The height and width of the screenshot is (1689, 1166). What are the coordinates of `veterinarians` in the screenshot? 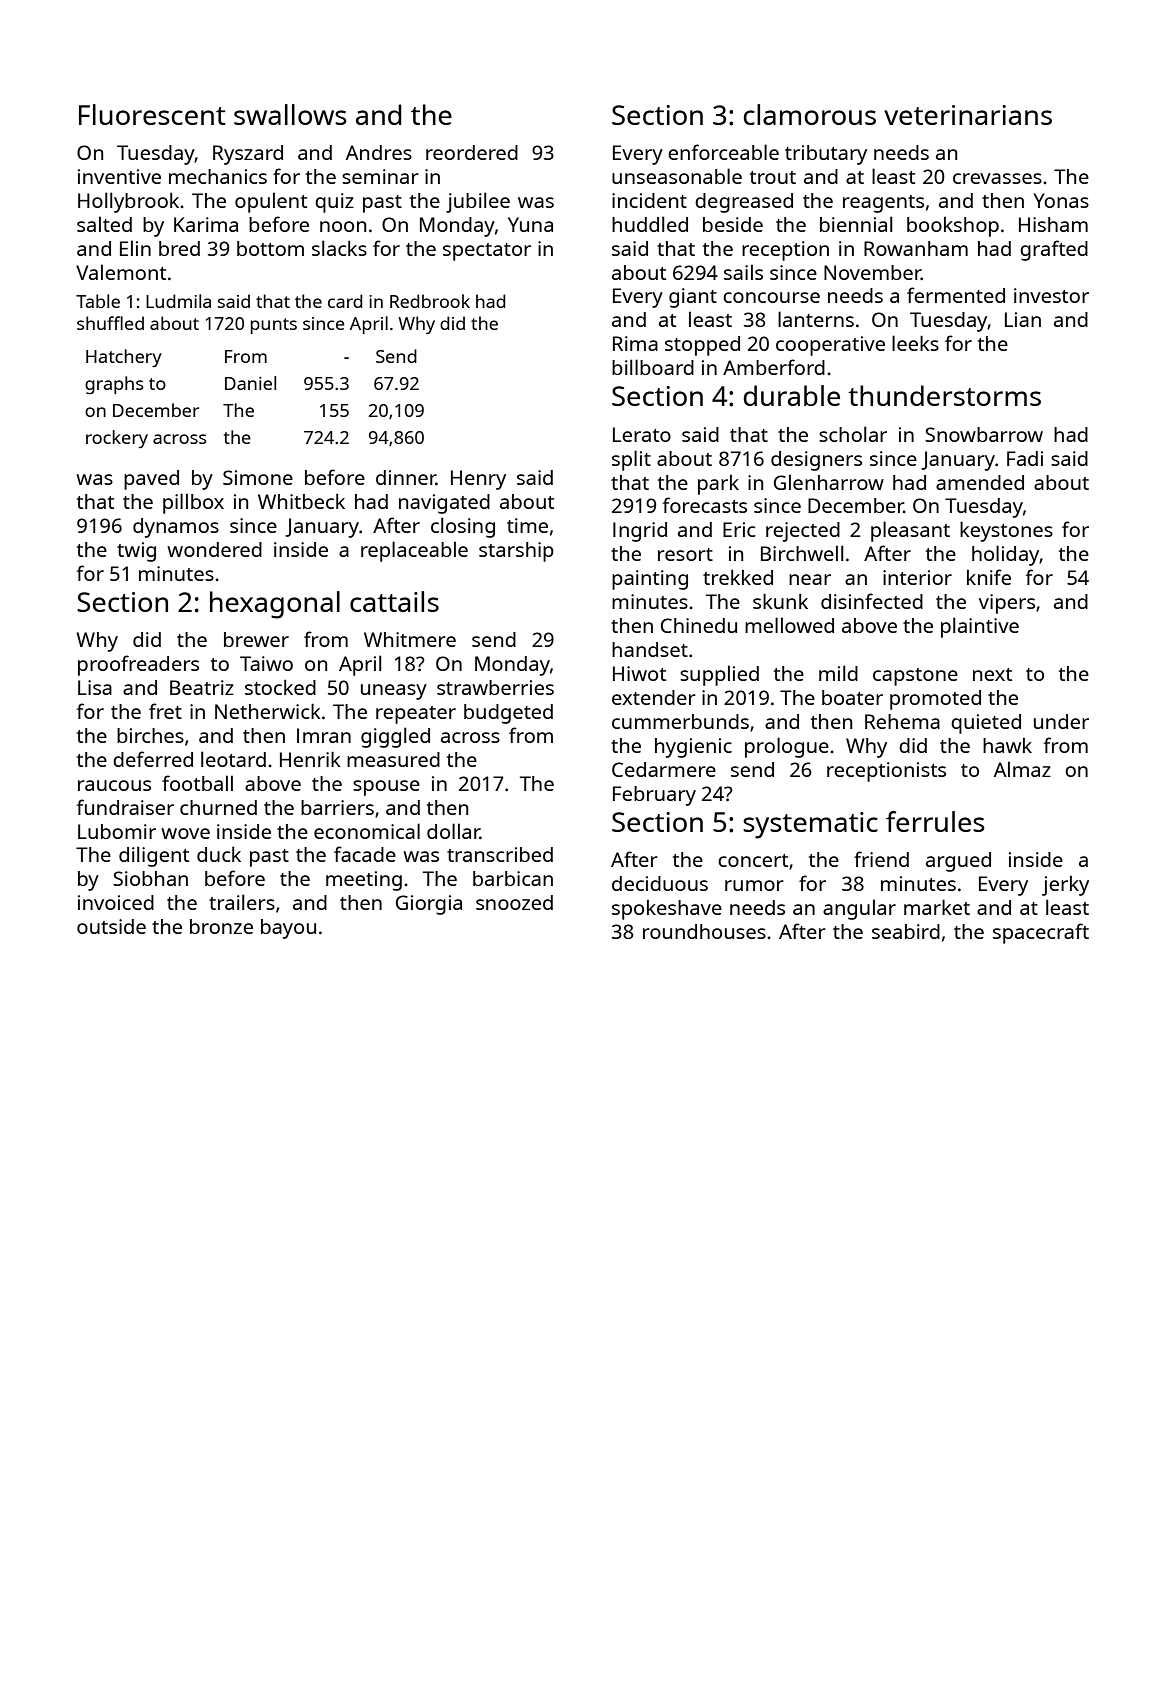 It's located at (968, 115).
